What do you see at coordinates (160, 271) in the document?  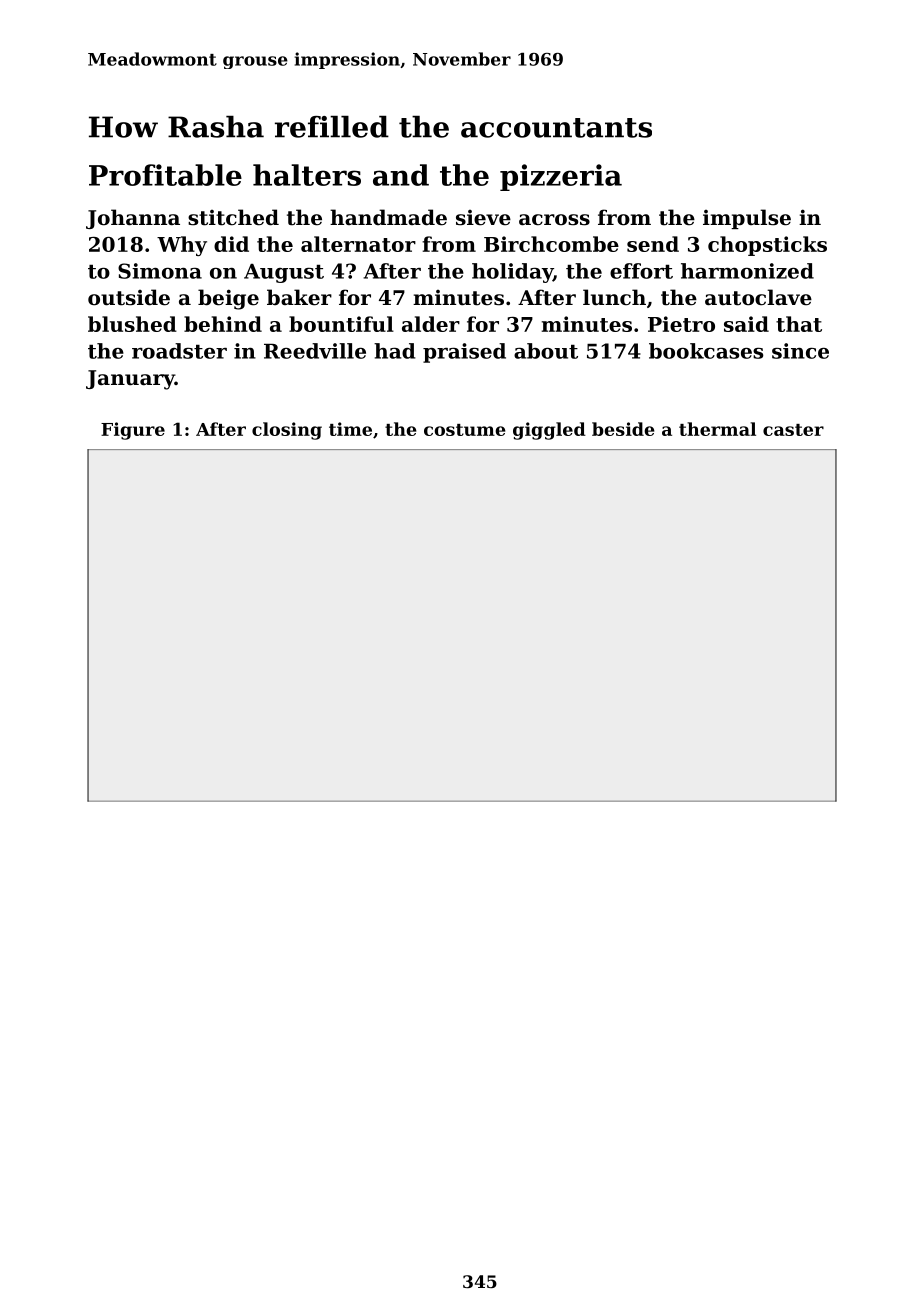 I see `Simona` at bounding box center [160, 271].
